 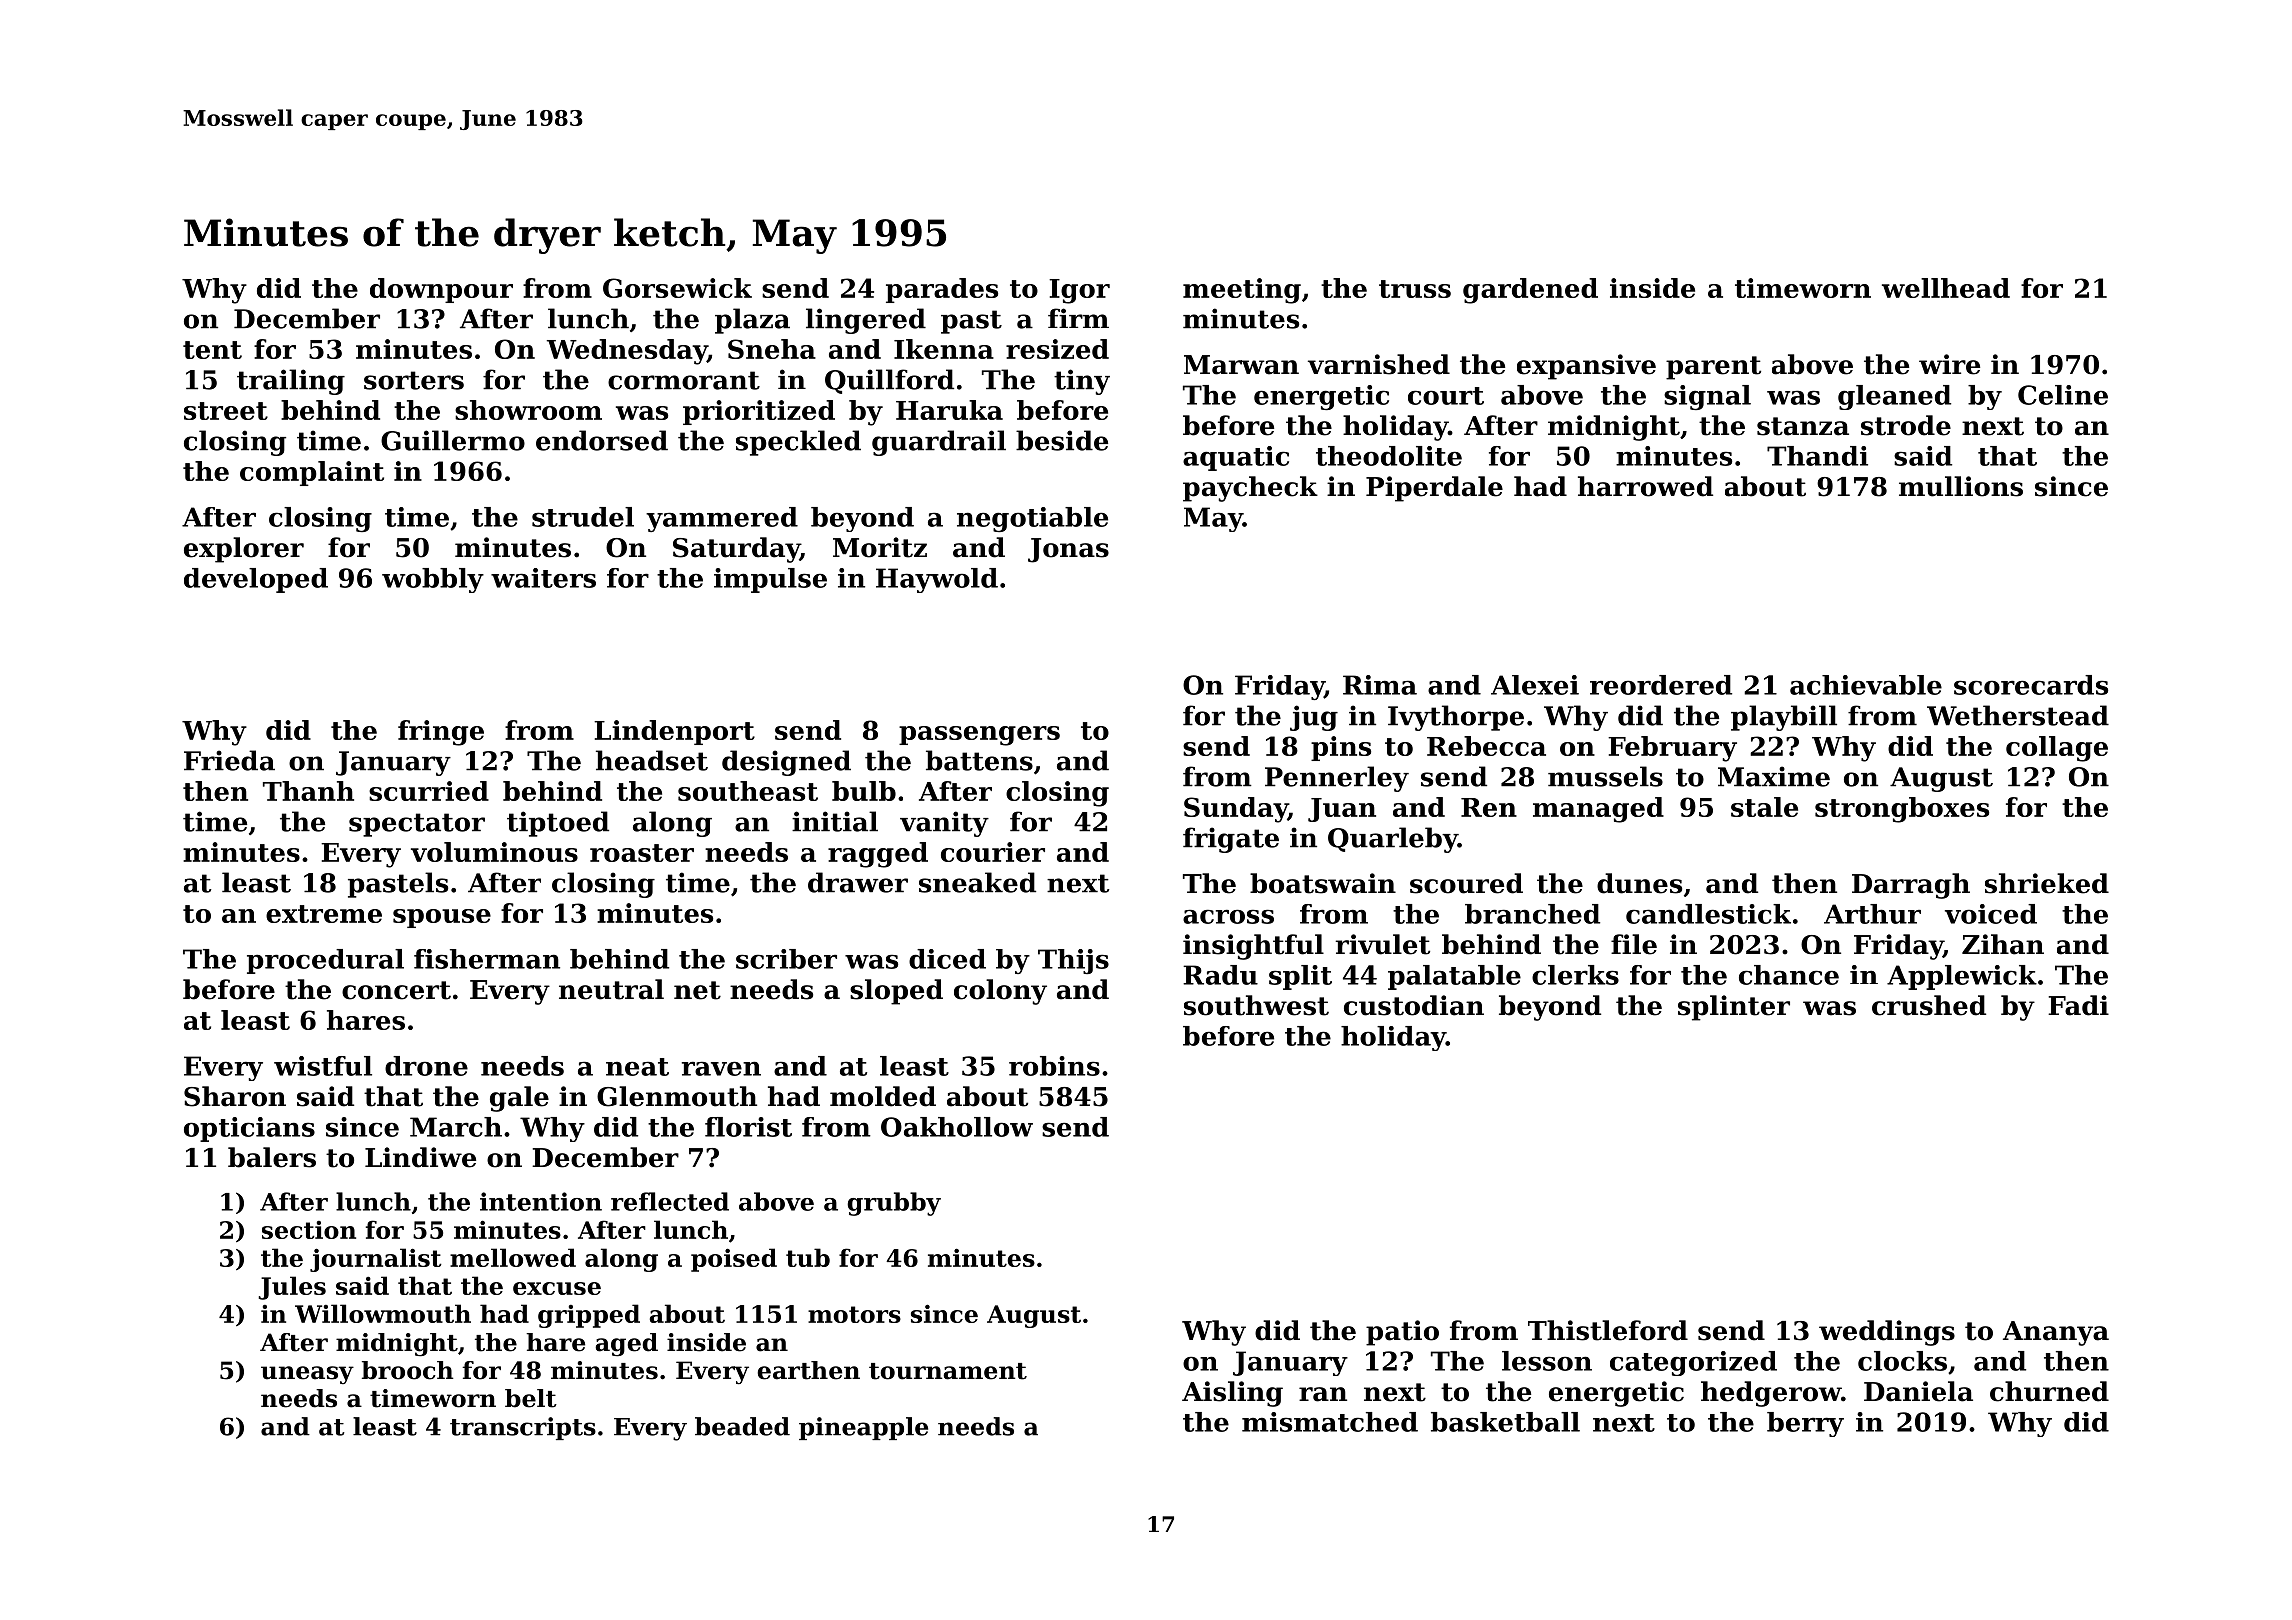 What do you see at coordinates (433, 580) in the page?
I see `wobbly` at bounding box center [433, 580].
